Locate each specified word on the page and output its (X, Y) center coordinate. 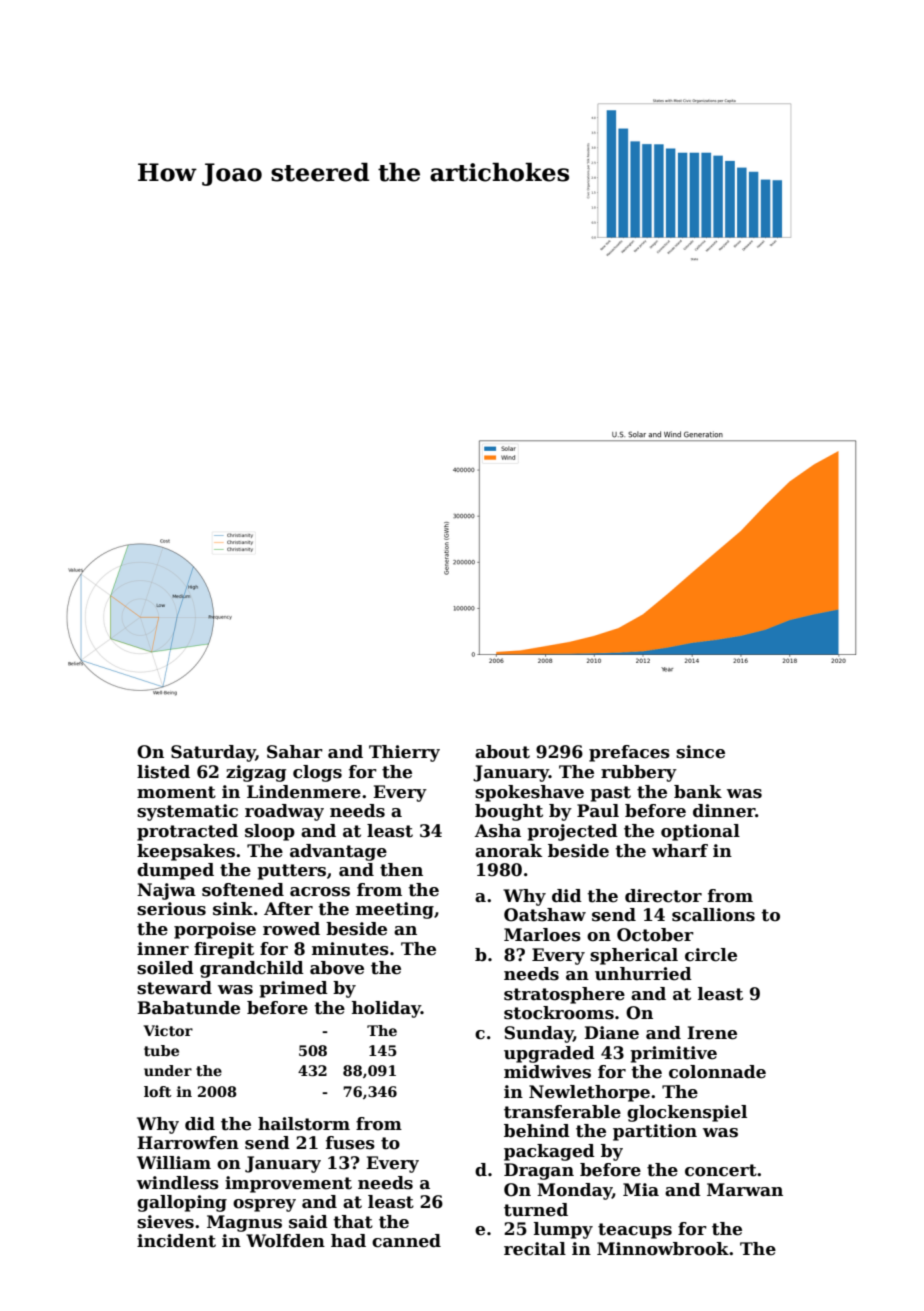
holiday (386, 1009)
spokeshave (529, 793)
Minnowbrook (663, 1249)
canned (406, 1241)
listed (163, 772)
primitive (673, 1054)
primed (293, 989)
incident (176, 1241)
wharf (680, 851)
